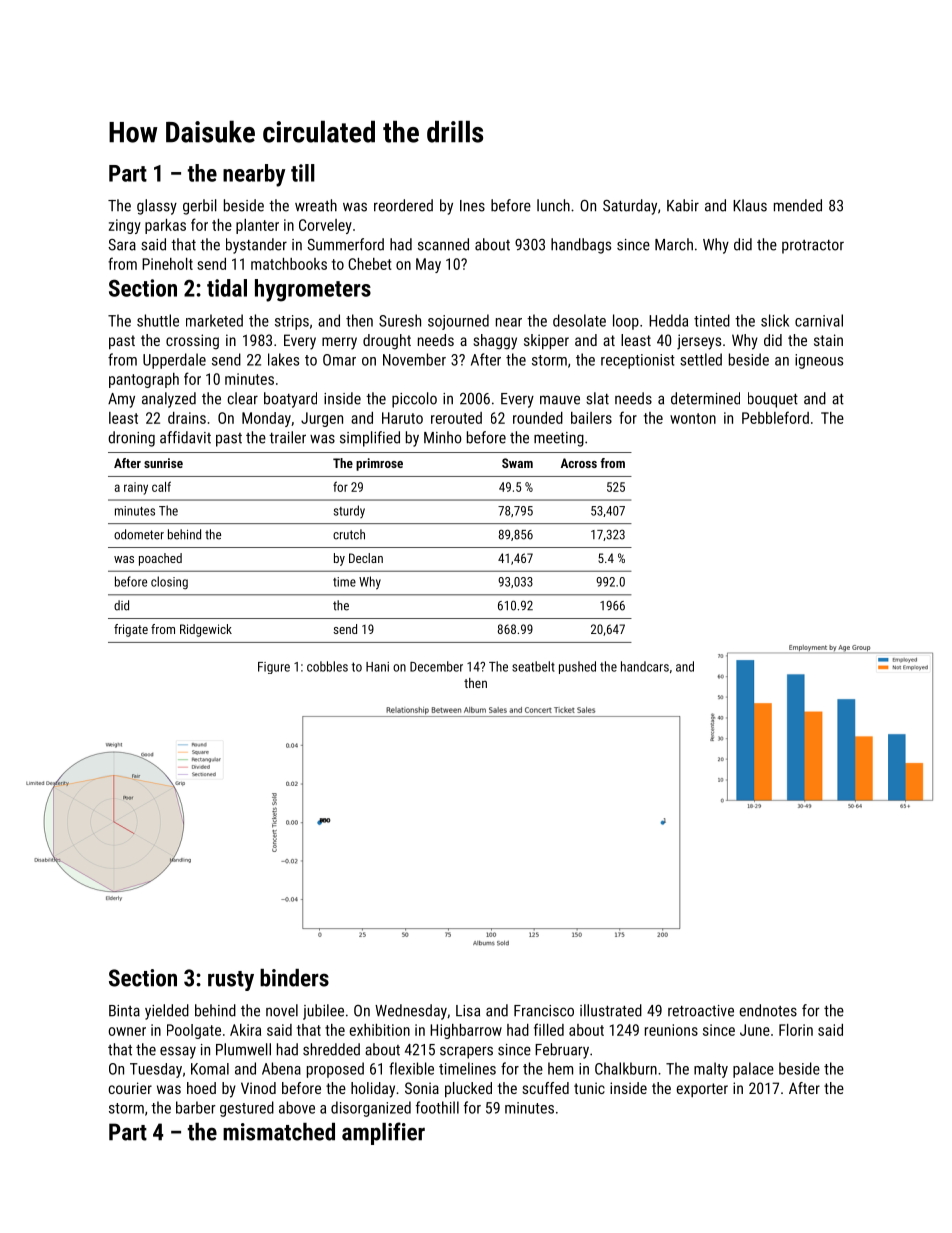 This screenshot has width=952, height=1233. I want to click on Sara, so click(122, 245).
